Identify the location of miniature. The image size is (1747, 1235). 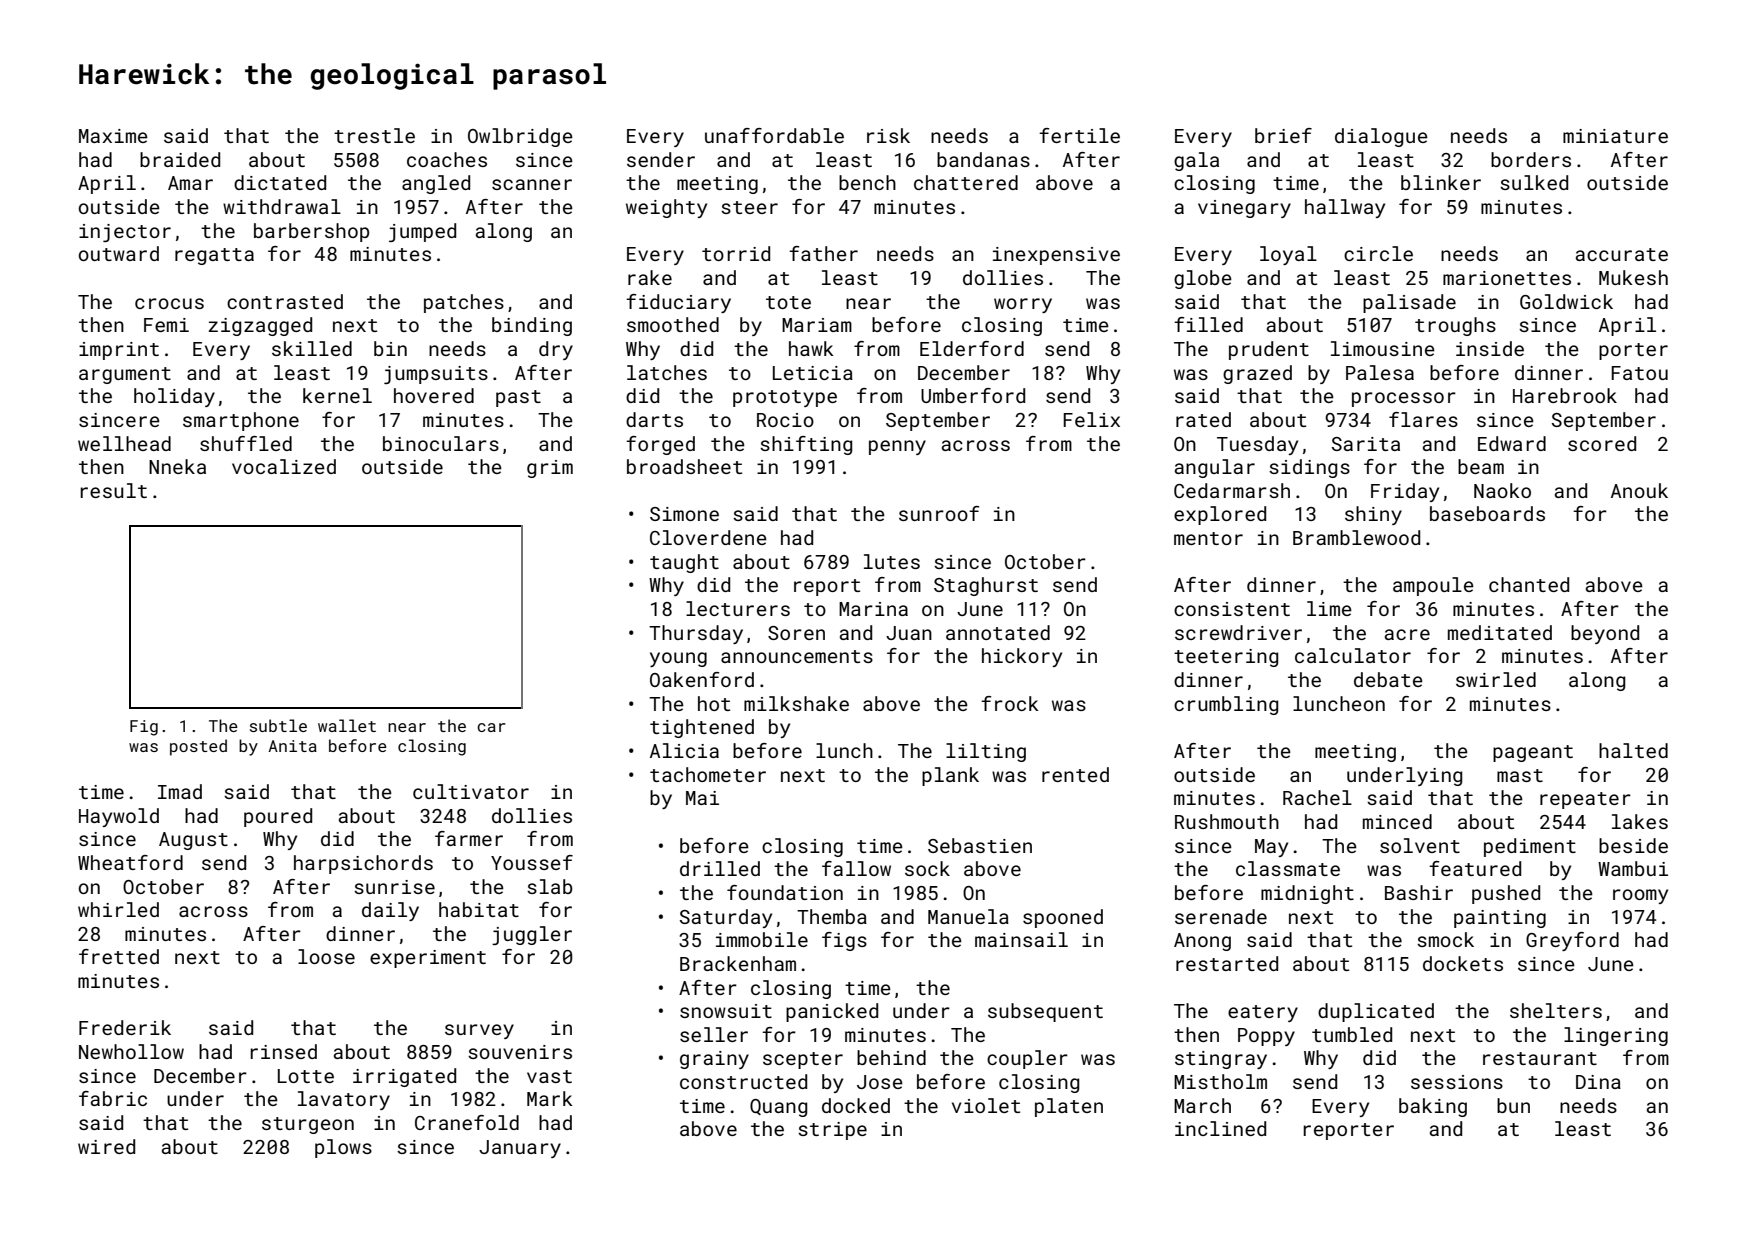
(1615, 136).
